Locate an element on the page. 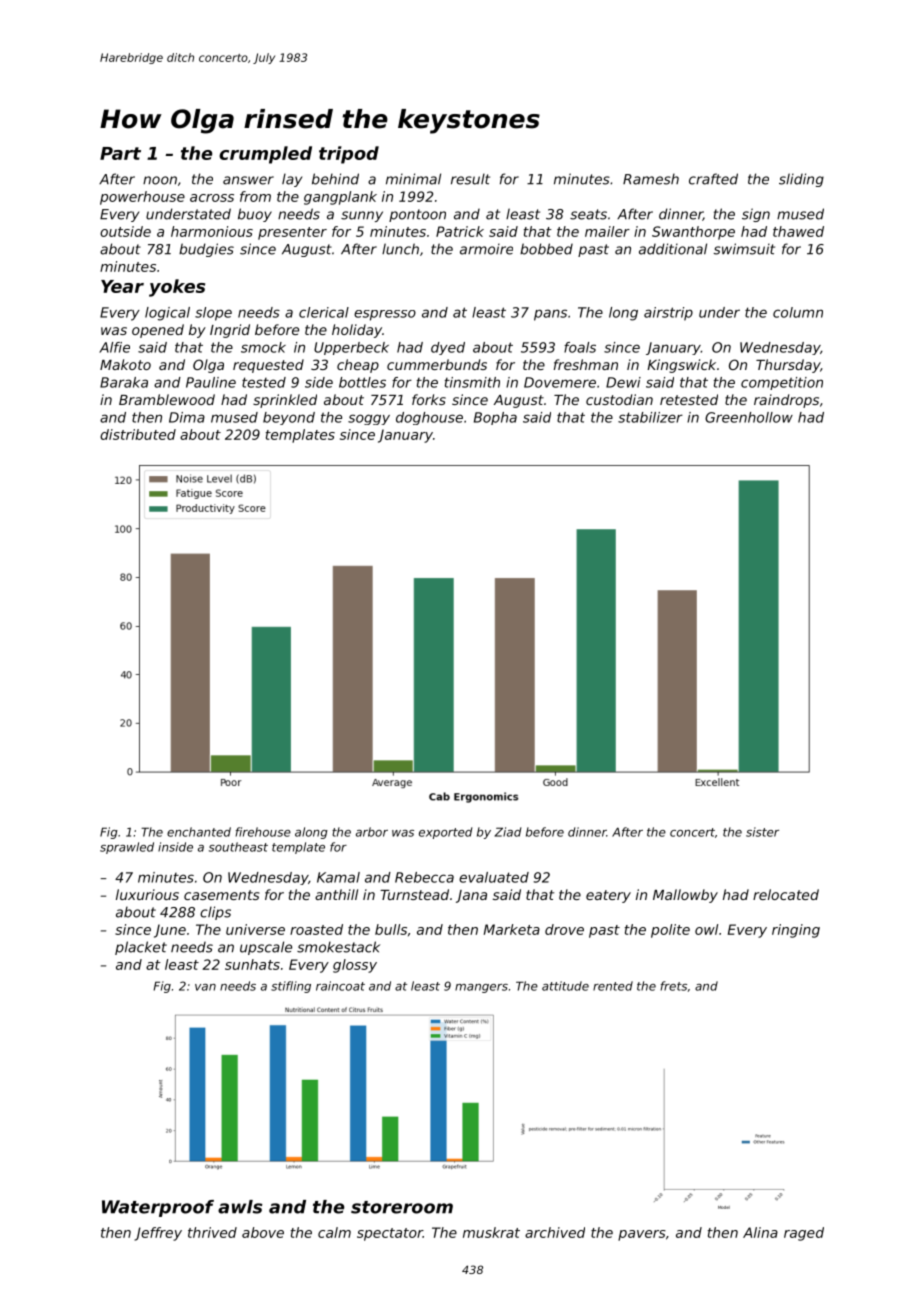 The image size is (924, 1308). raincoat is located at coordinates (340, 986).
